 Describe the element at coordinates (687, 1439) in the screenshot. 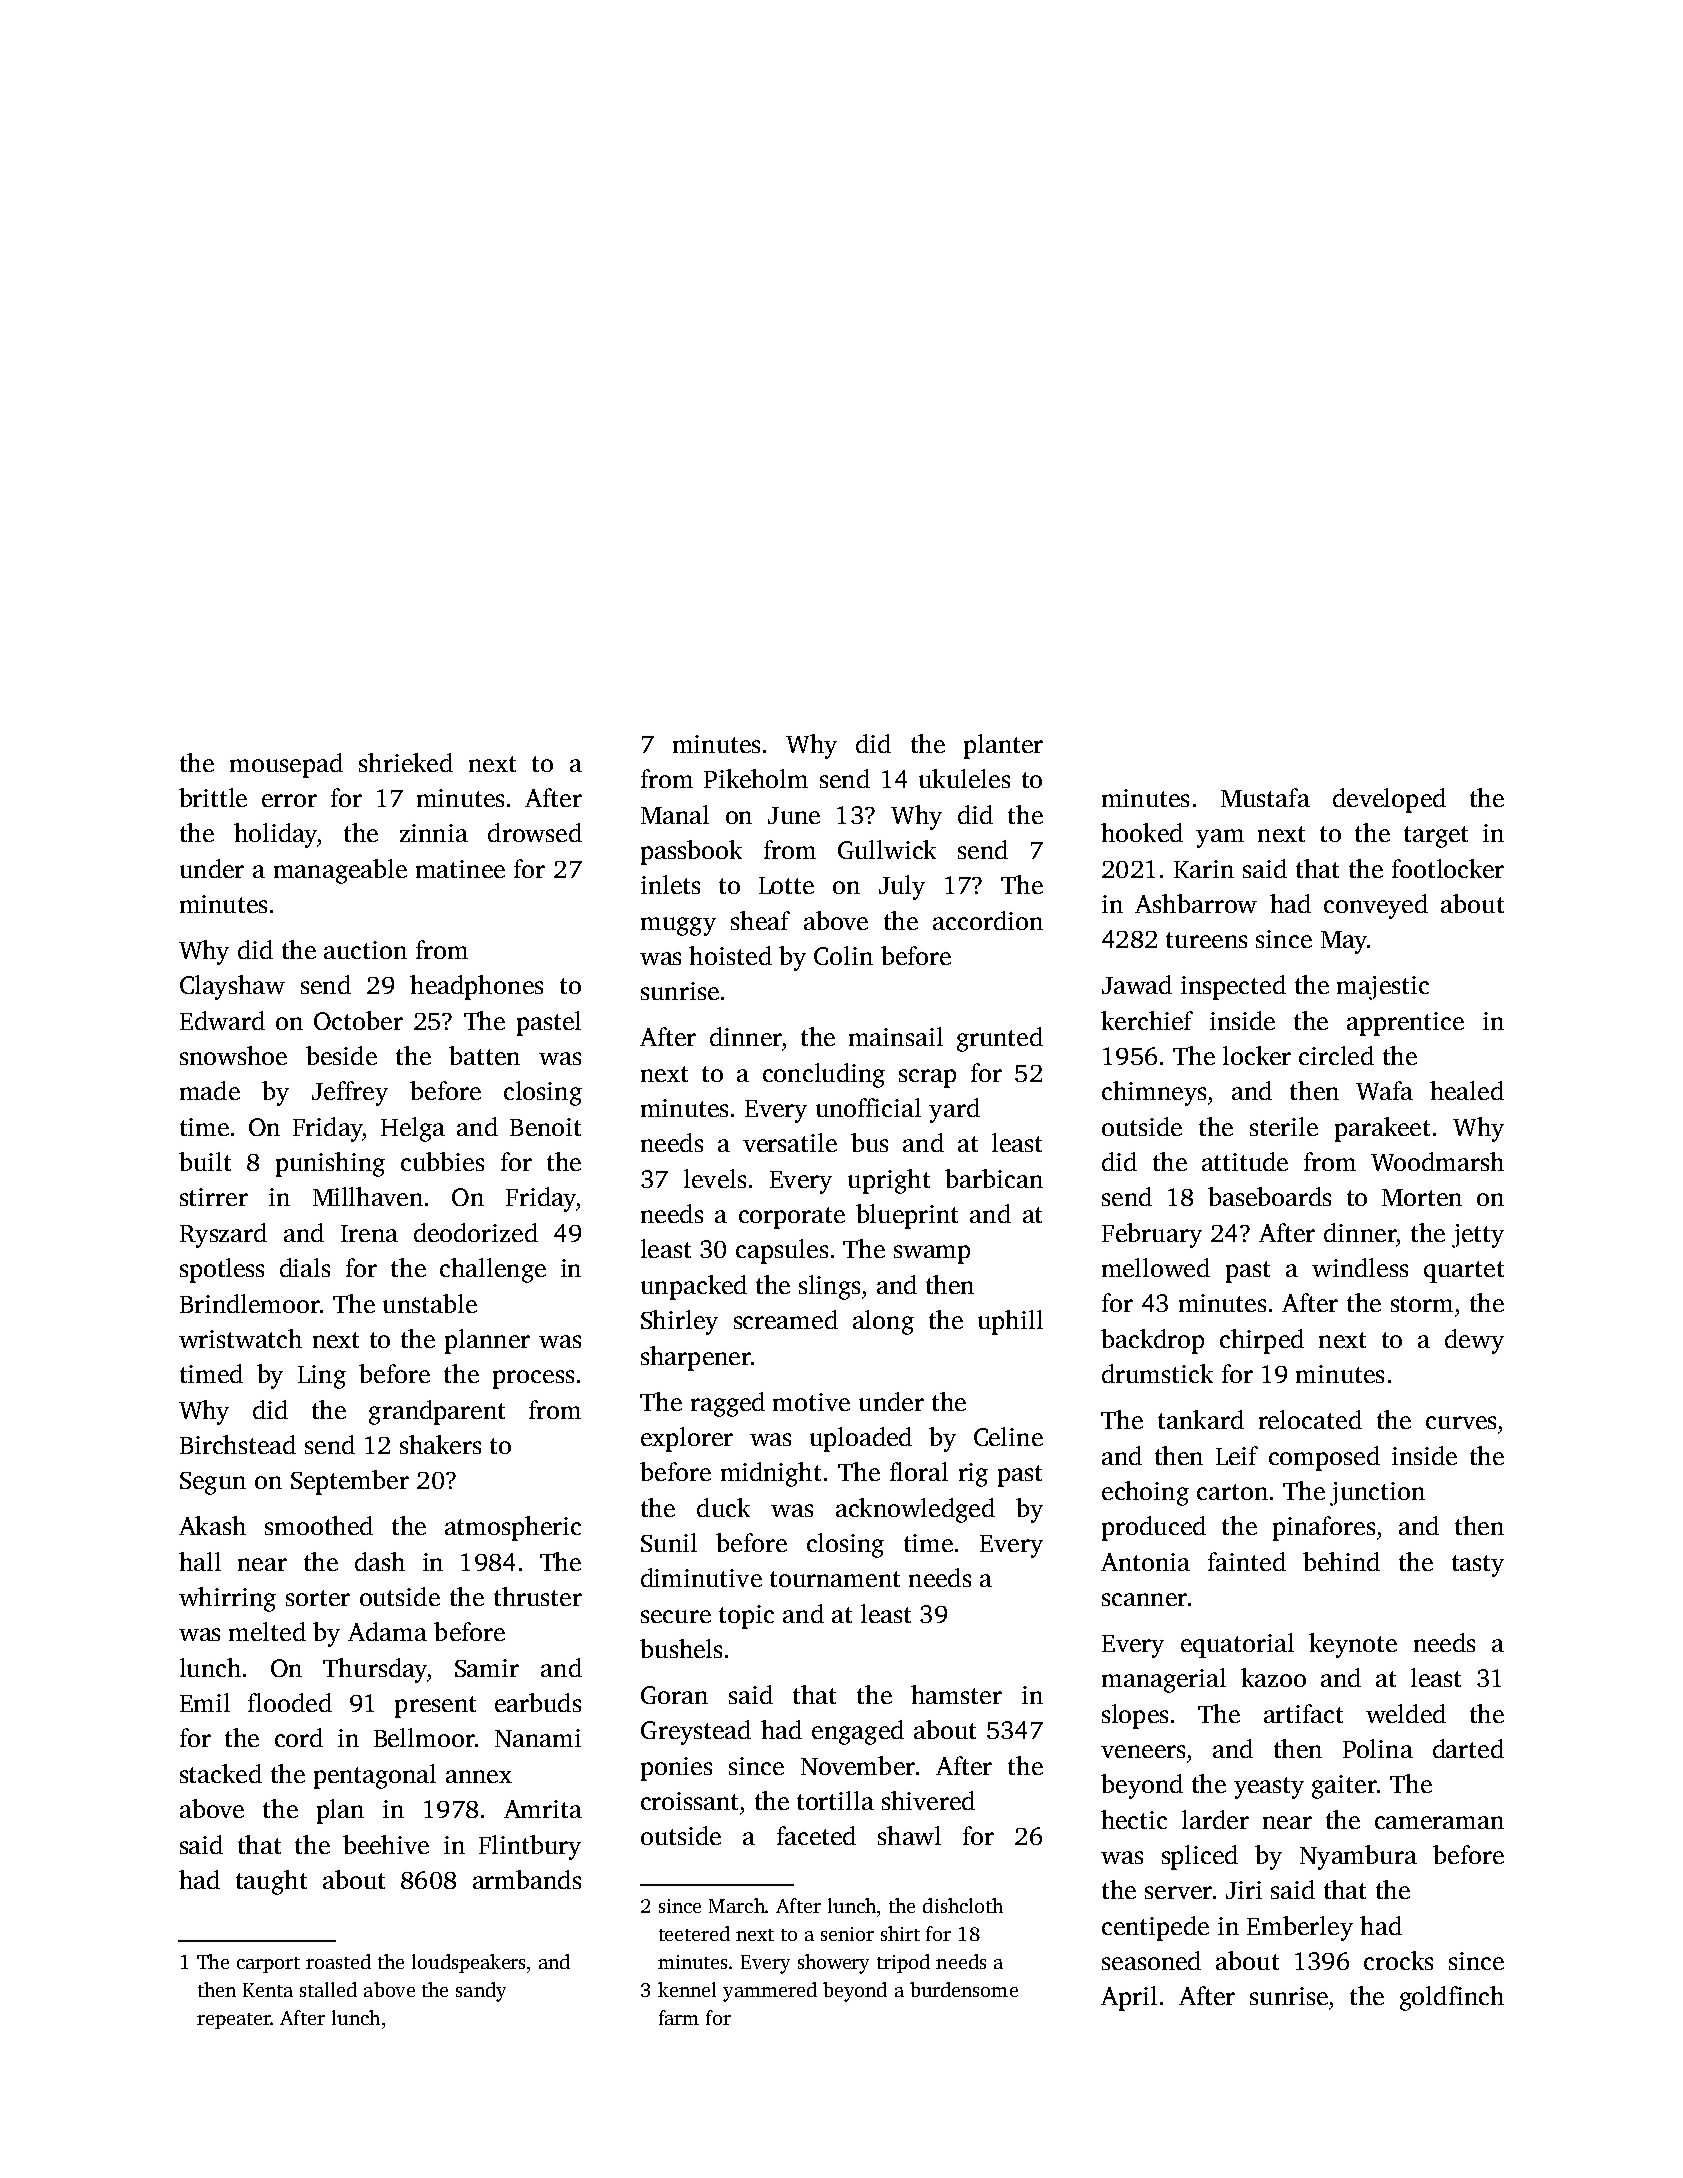

I see `explorer` at that location.
